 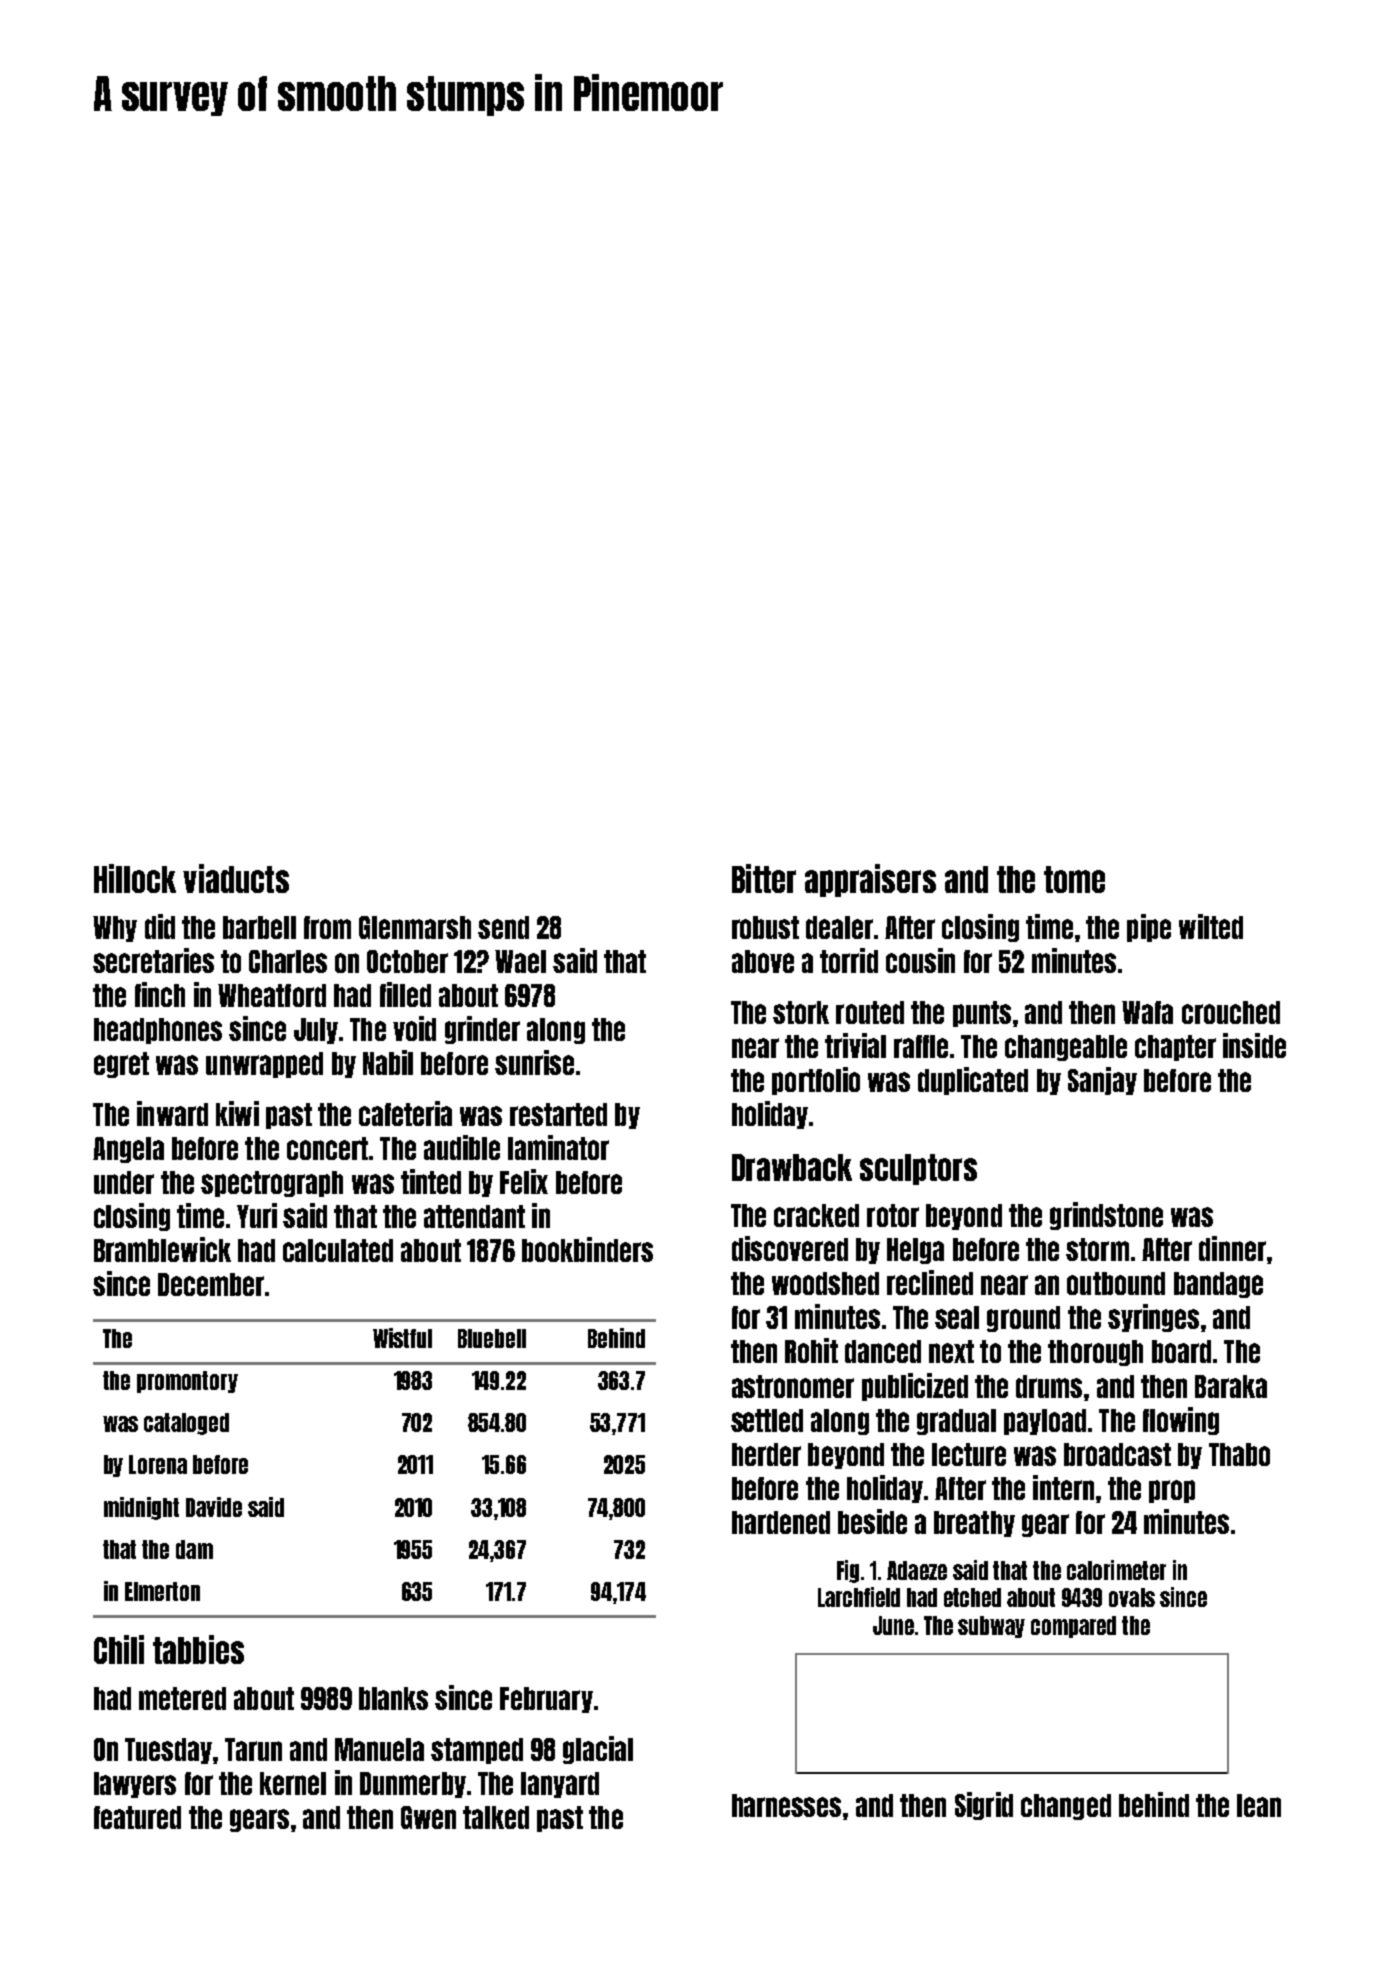 What do you see at coordinates (236, 878) in the screenshot?
I see `viaducts` at bounding box center [236, 878].
